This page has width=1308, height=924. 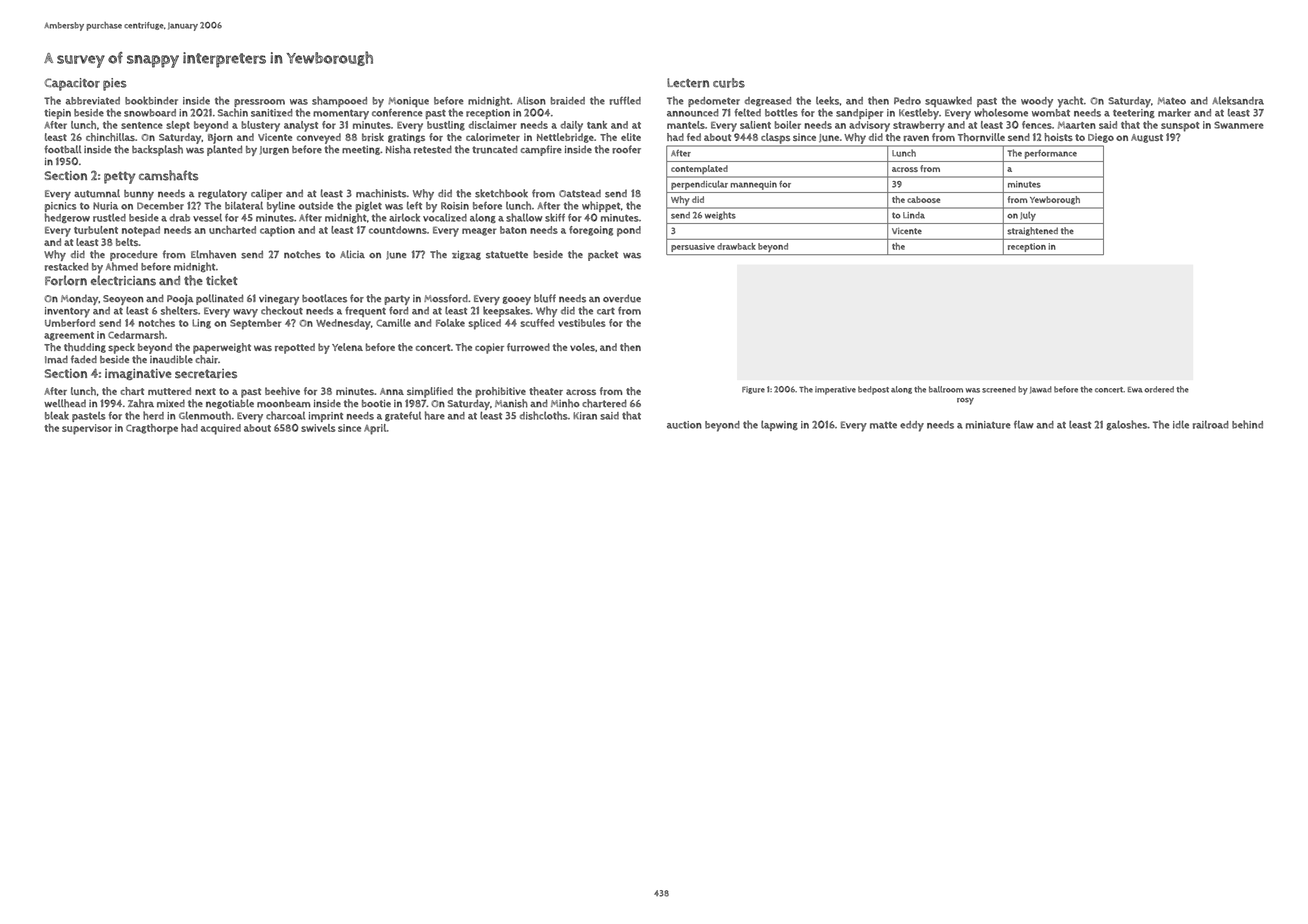 I want to click on Manish, so click(x=511, y=403).
